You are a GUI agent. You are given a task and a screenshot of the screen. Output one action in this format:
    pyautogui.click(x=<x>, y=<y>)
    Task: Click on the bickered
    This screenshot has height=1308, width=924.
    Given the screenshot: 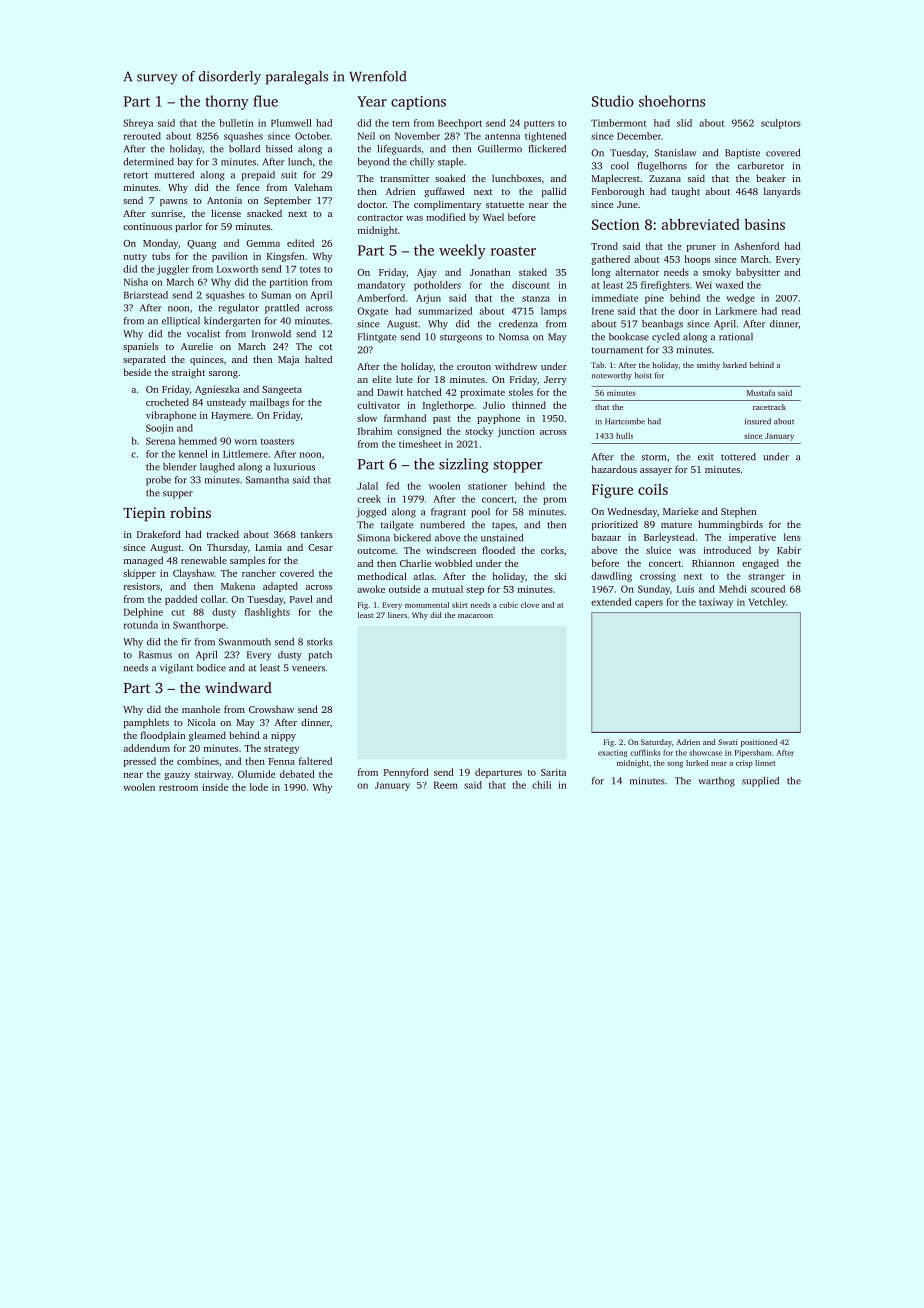 What is the action you would take?
    pyautogui.click(x=412, y=538)
